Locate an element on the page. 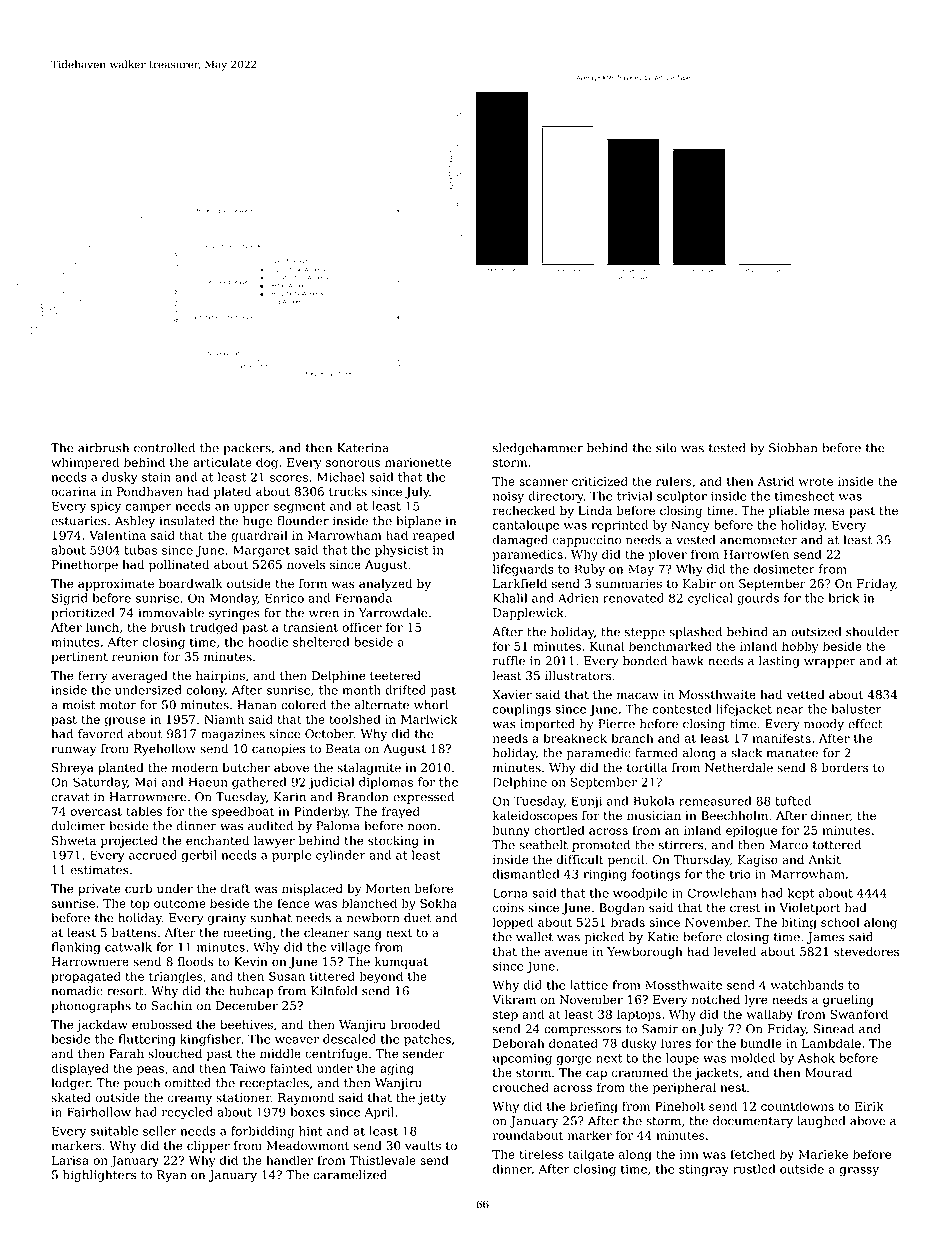  marionette is located at coordinates (418, 462).
